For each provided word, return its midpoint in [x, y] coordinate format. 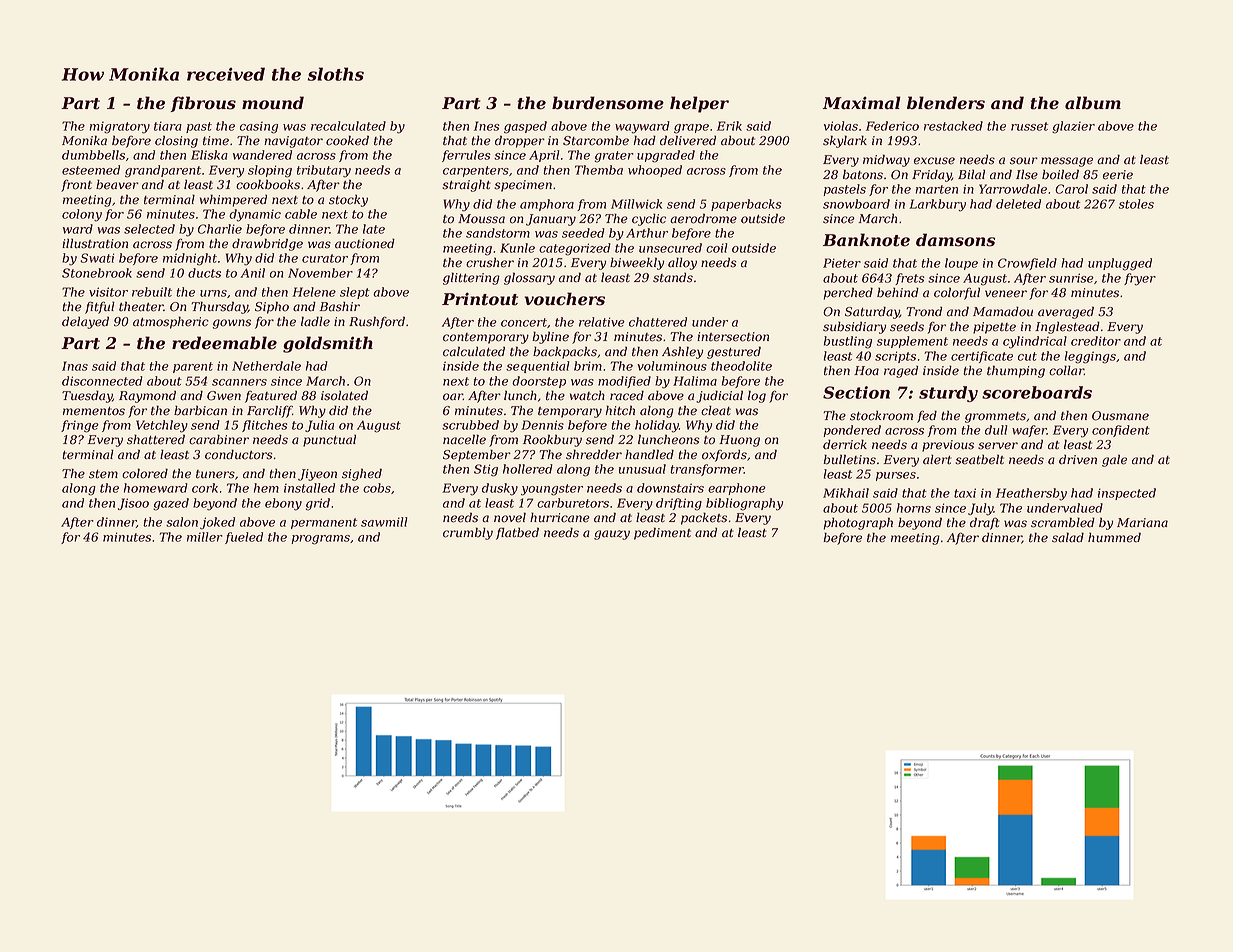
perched [848, 293]
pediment [662, 533]
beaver [117, 185]
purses [896, 476]
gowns [232, 324]
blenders [946, 103]
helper [699, 104]
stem [103, 474]
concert [524, 322]
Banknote [866, 240]
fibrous [203, 104]
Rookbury [552, 440]
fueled [244, 538]
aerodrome [703, 218]
